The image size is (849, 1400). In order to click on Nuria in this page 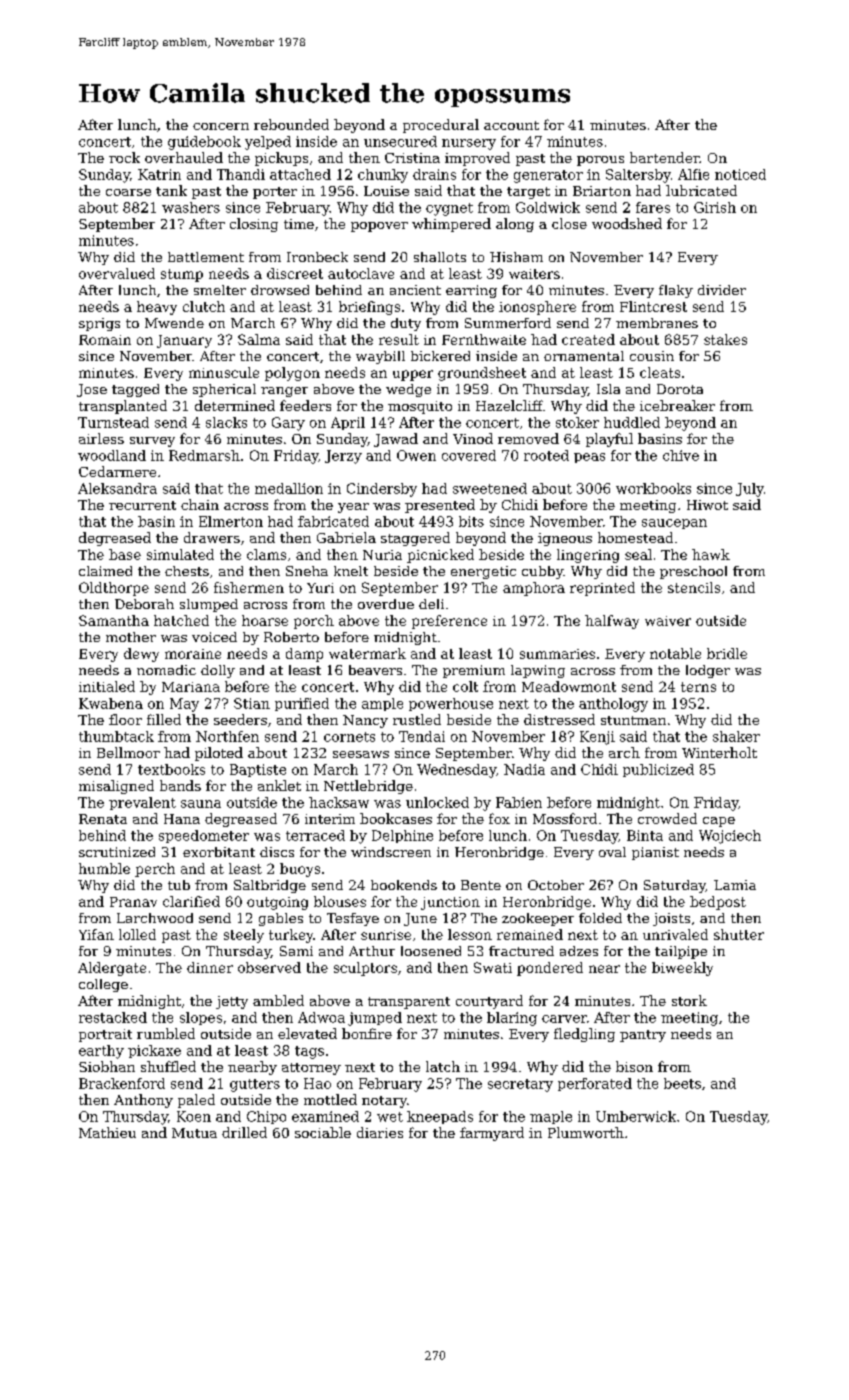, I will do `click(382, 555)`.
